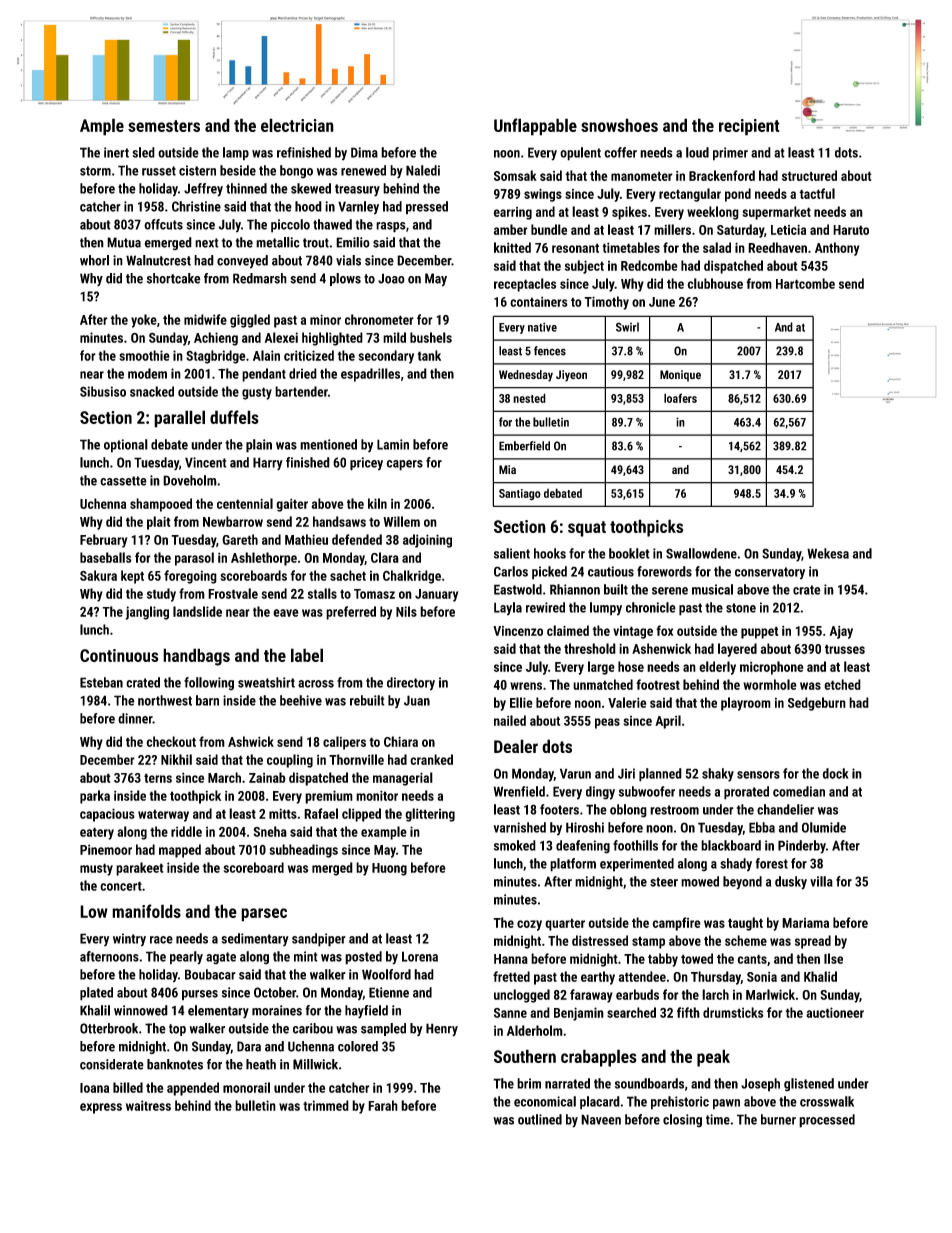 Image resolution: width=952 pixels, height=1233 pixels. What do you see at coordinates (326, 1105) in the screenshot?
I see `trimmed` at bounding box center [326, 1105].
